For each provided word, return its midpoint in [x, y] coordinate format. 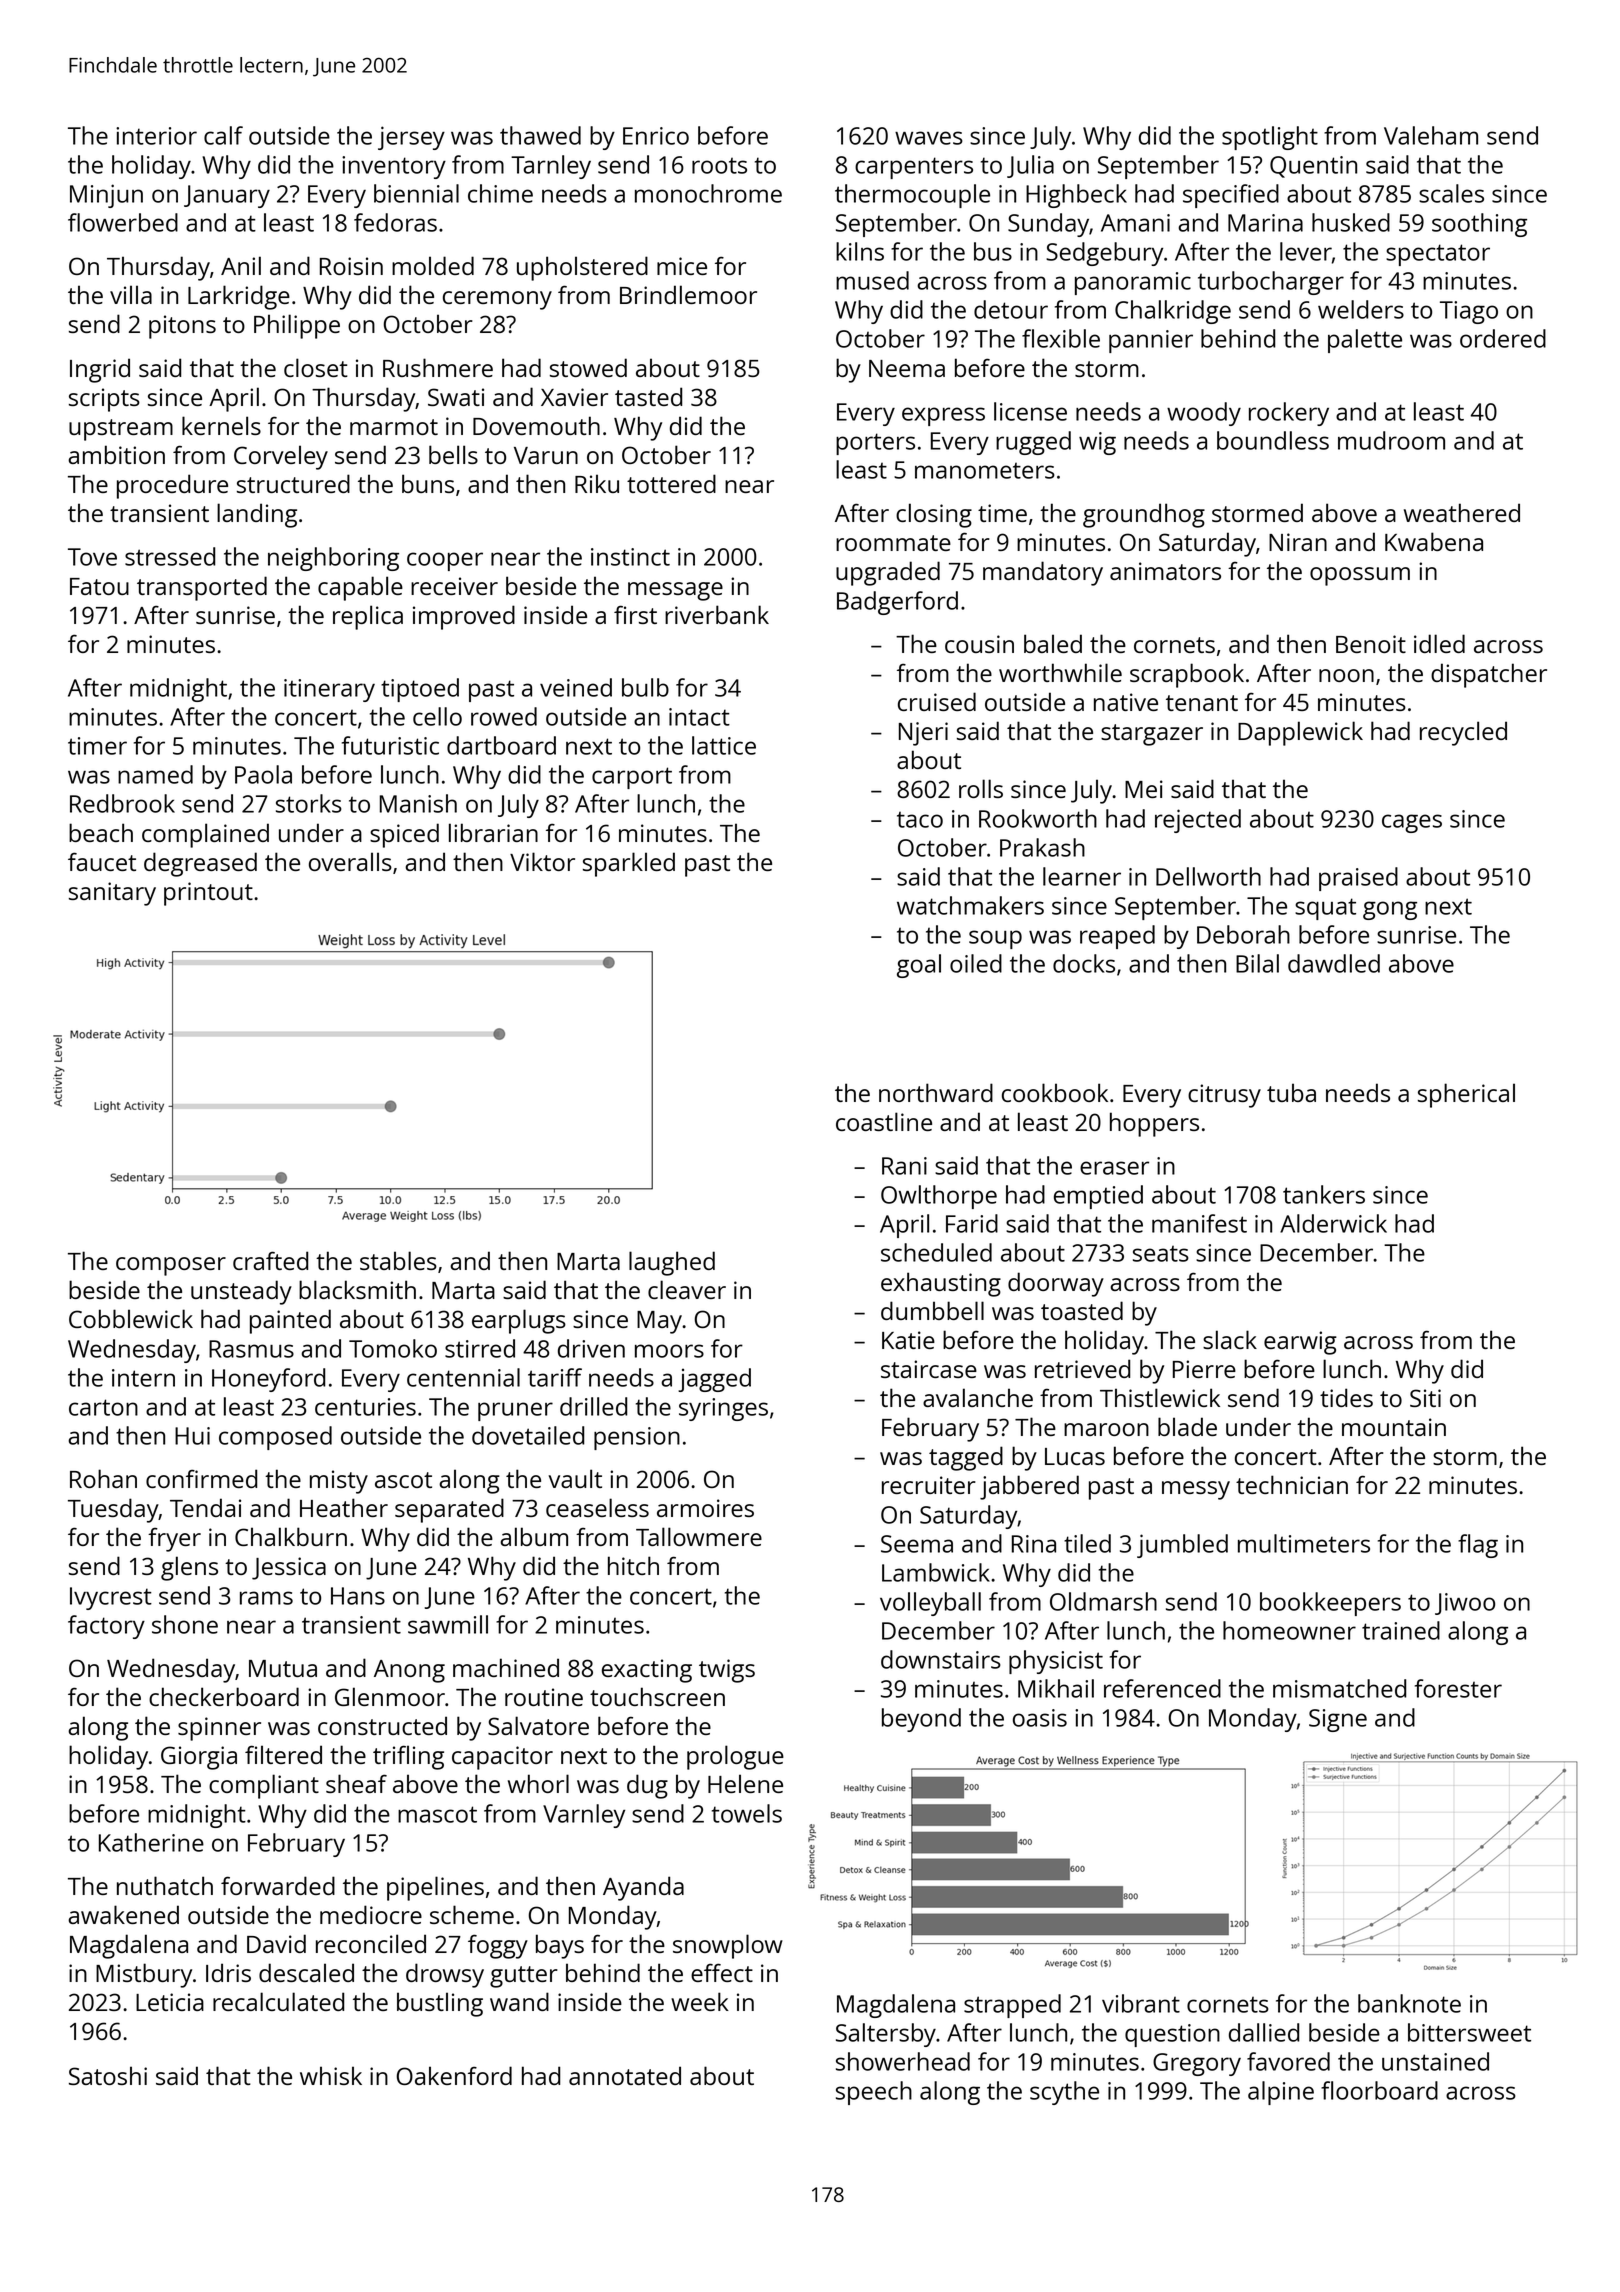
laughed [672, 1263]
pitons [182, 327]
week [700, 2001]
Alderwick [1333, 1223]
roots [719, 166]
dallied [1264, 2032]
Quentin [1313, 167]
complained [205, 835]
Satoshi [108, 2075]
